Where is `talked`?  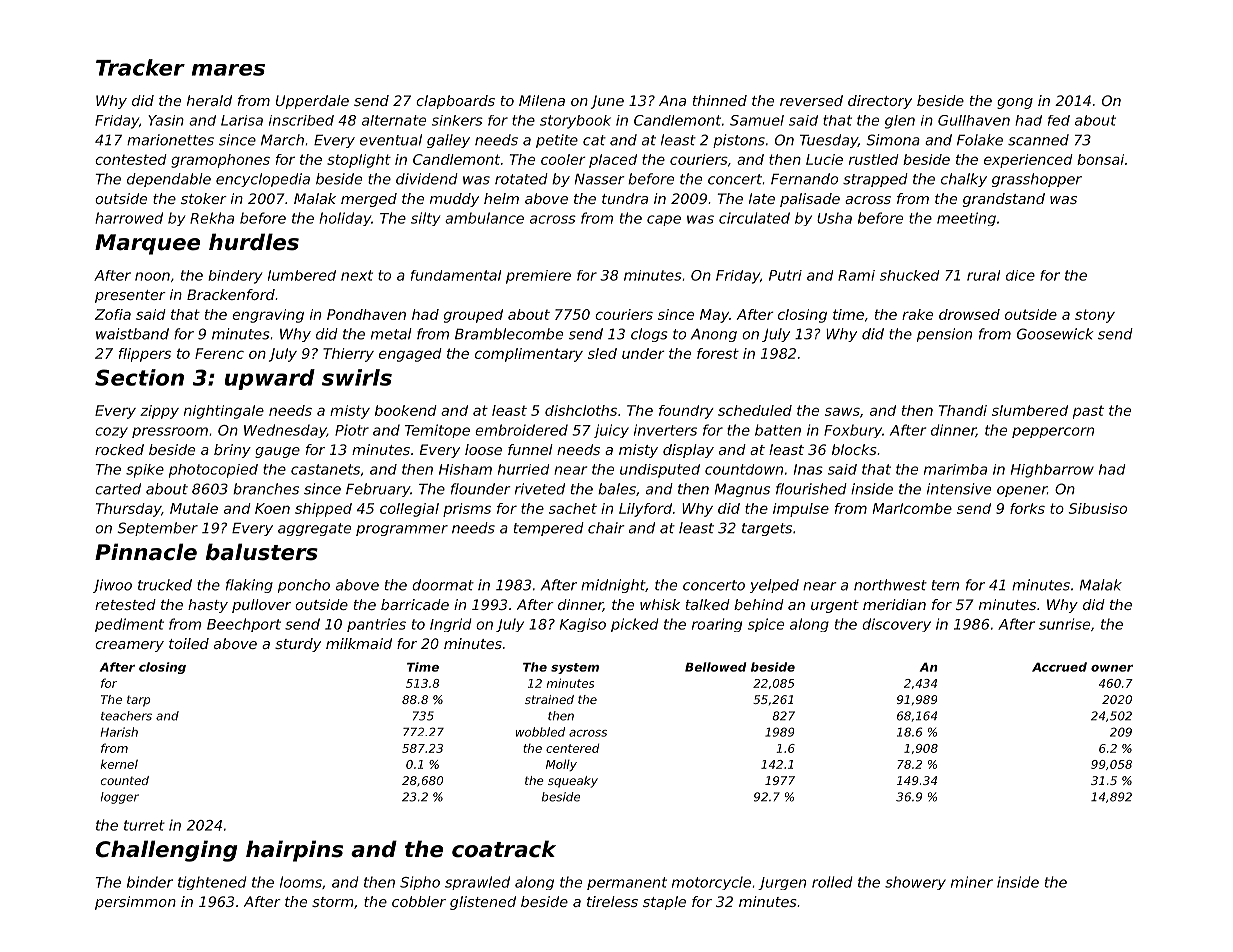
talked is located at coordinates (708, 604).
